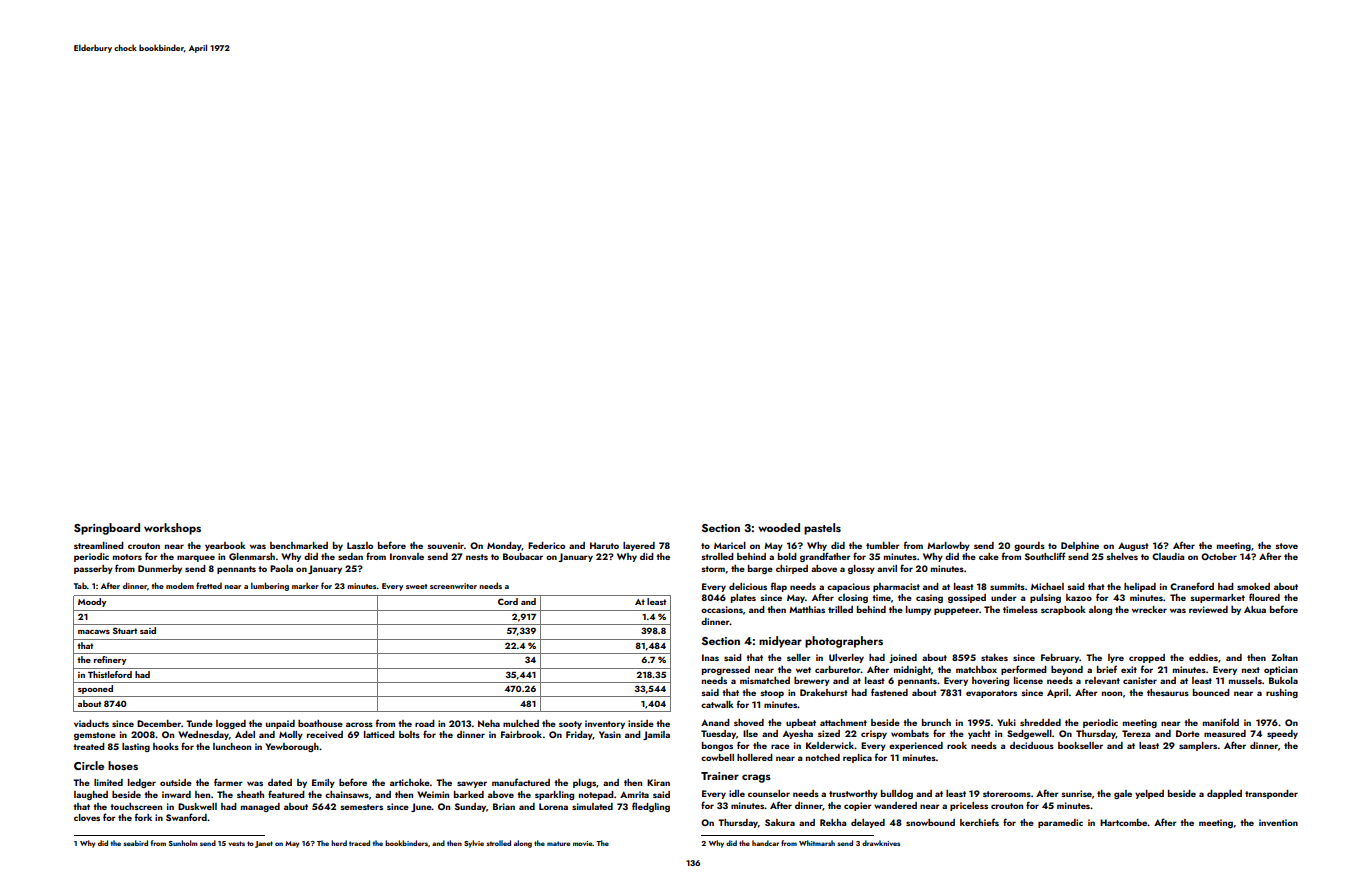 This image has height=887, width=1372. I want to click on Yewborough, so click(292, 747).
